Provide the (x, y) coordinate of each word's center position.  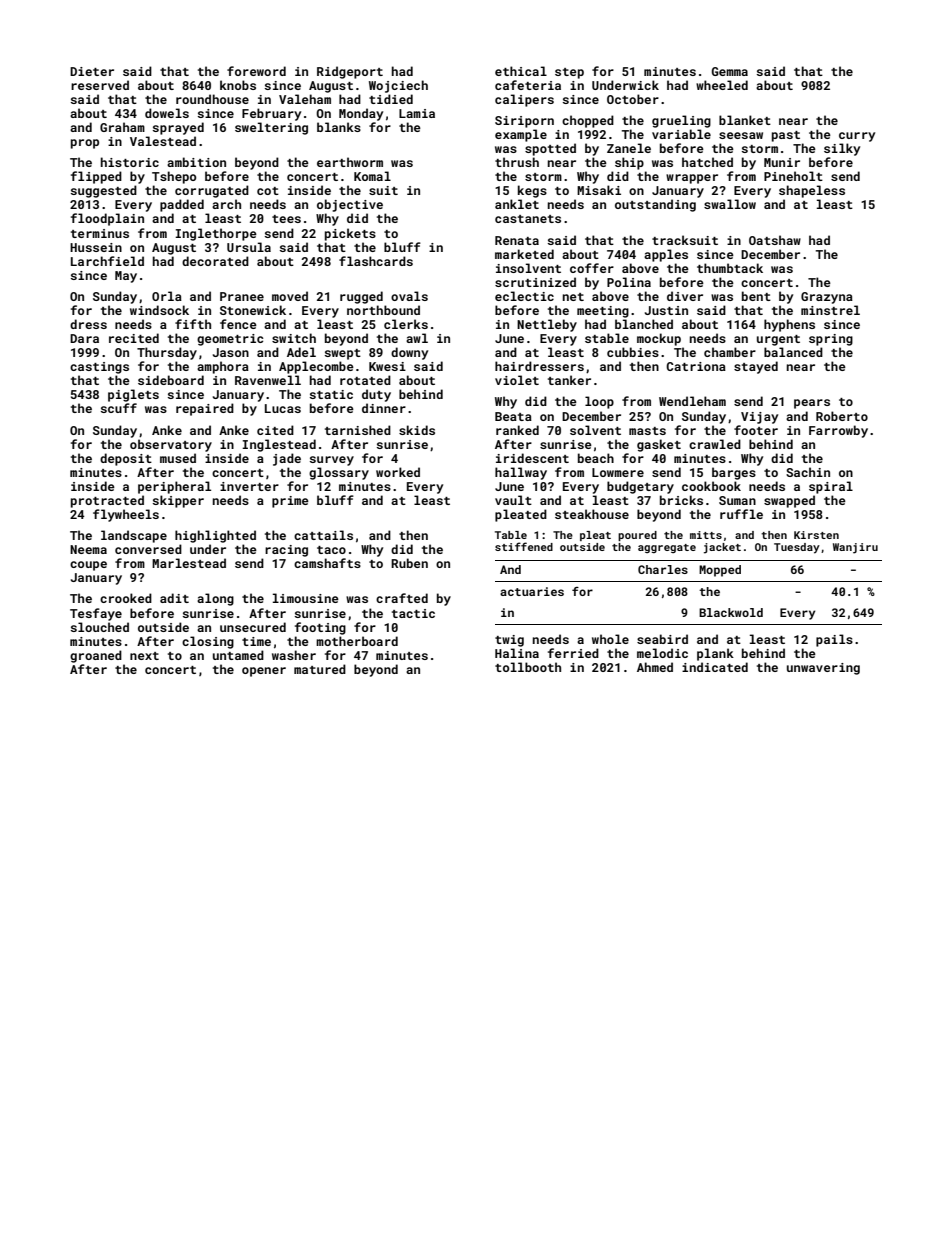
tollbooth (528, 667)
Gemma (730, 71)
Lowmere (618, 472)
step (569, 73)
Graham (122, 127)
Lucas (283, 408)
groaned (96, 656)
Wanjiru (855, 548)
